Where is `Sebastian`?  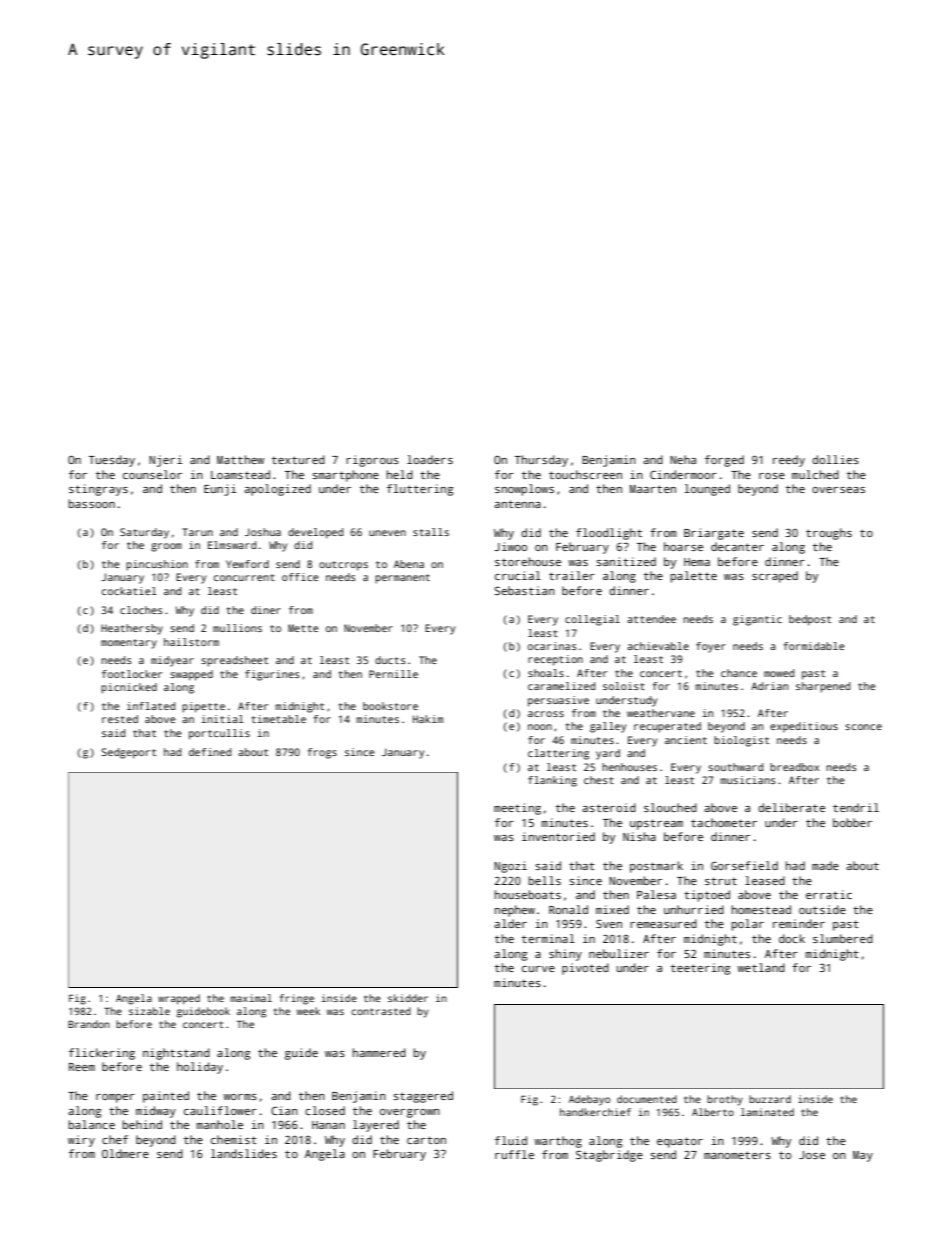 Sebastian is located at coordinates (524, 590).
